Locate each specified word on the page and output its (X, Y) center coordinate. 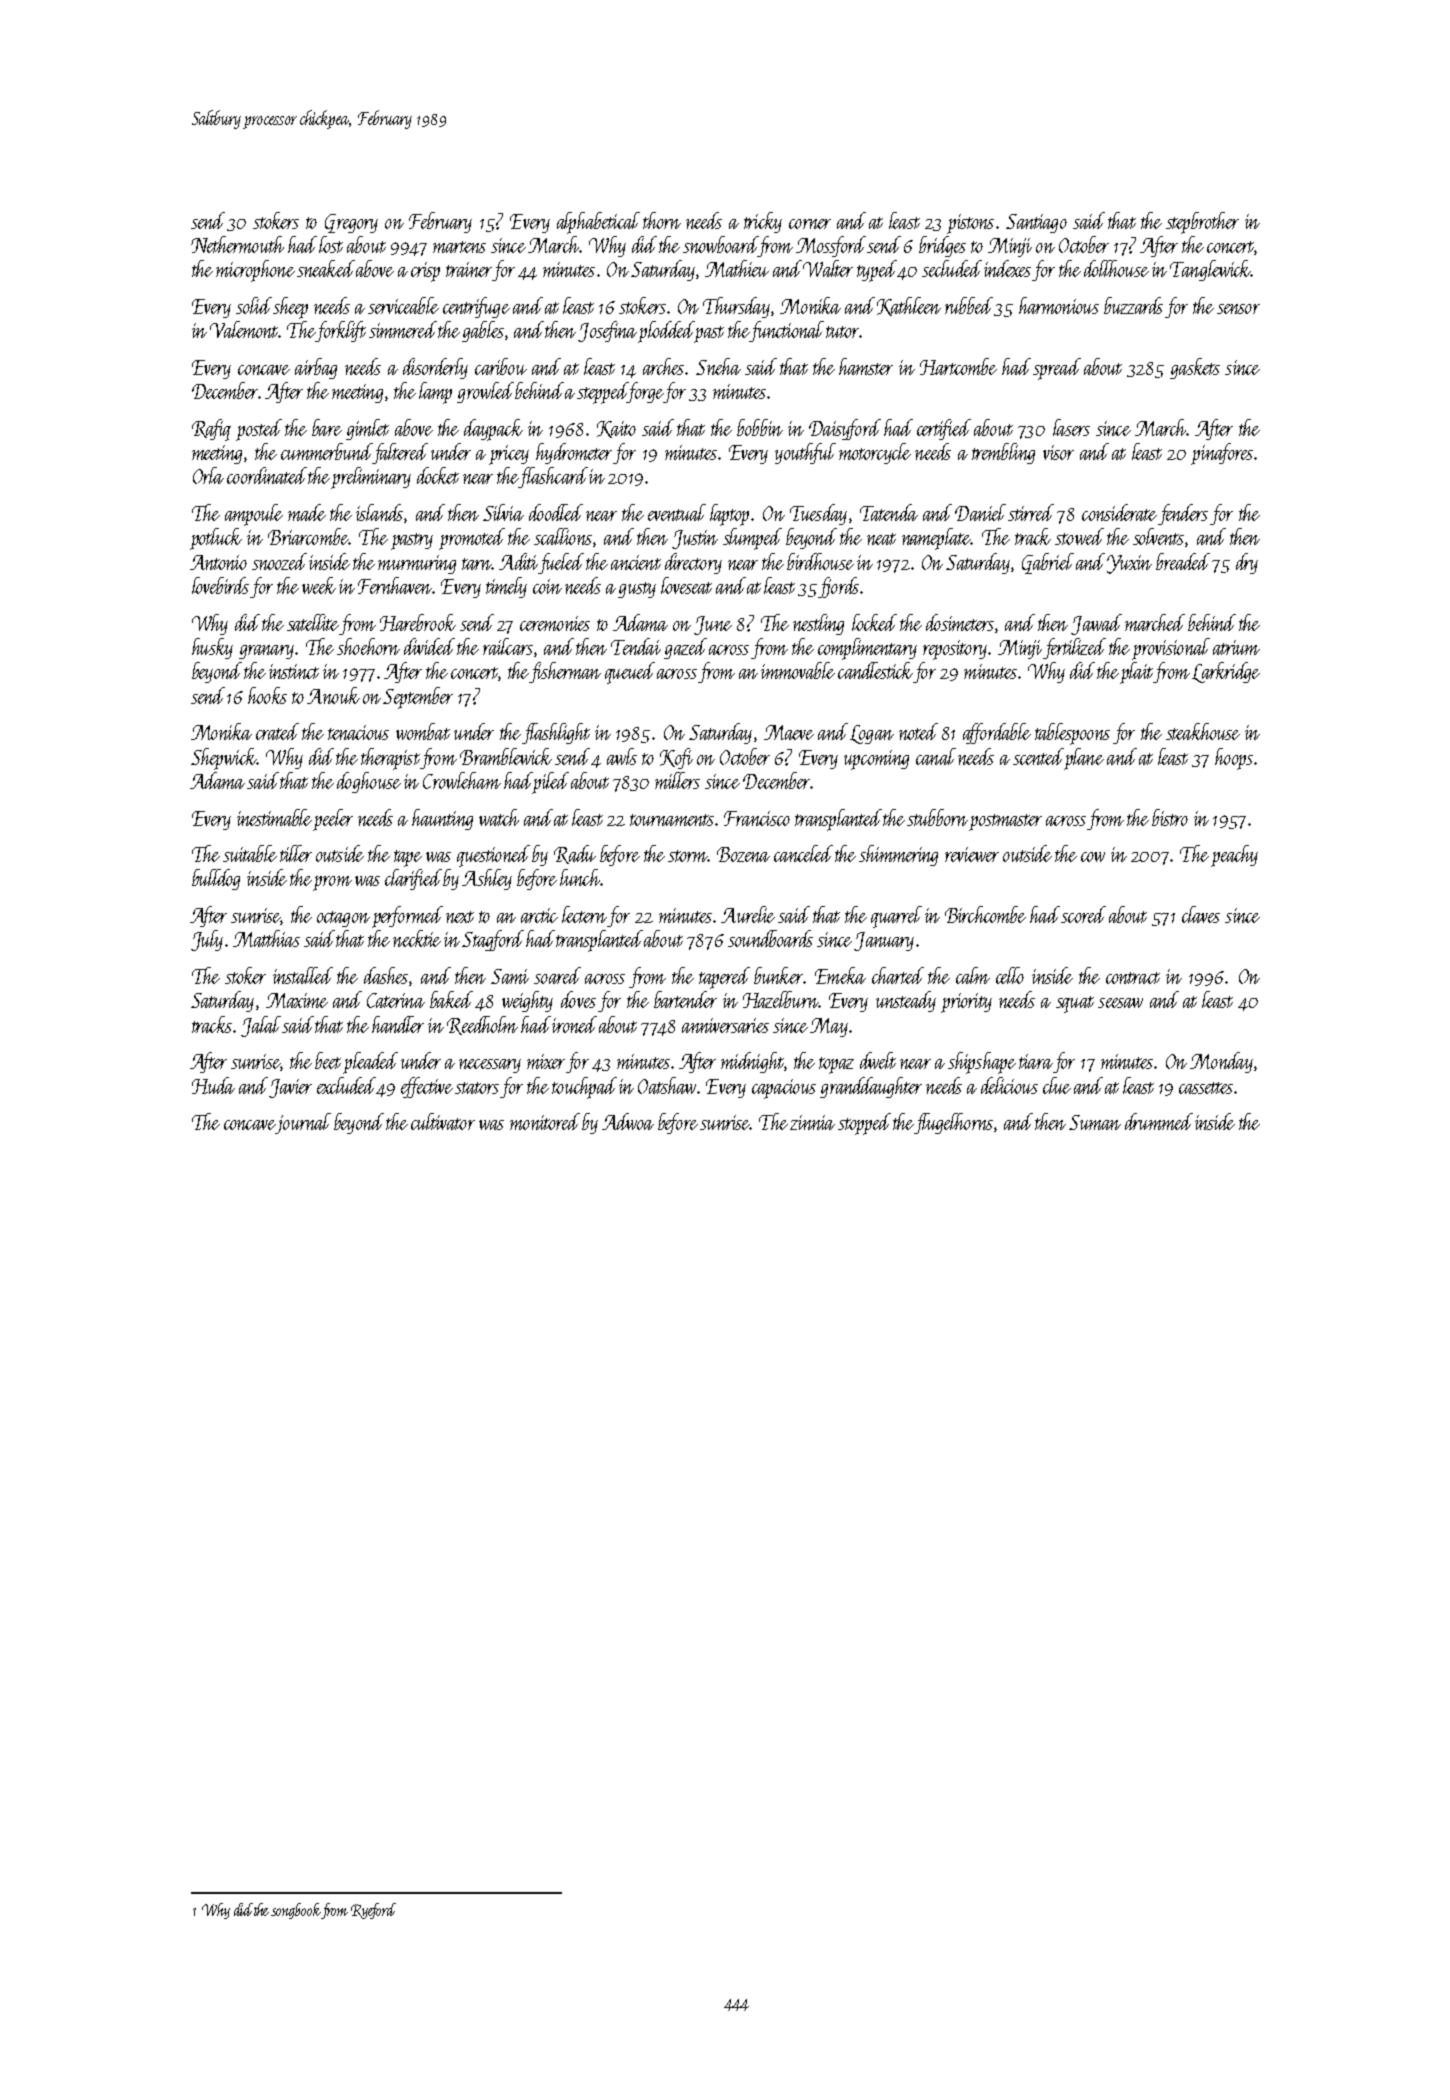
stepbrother (1202, 223)
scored (1083, 914)
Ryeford (373, 1911)
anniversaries (725, 1025)
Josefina (607, 331)
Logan (872, 734)
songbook (296, 1911)
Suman (1095, 1122)
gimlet (367, 429)
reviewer (972, 854)
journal (303, 1123)
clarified (413, 879)
